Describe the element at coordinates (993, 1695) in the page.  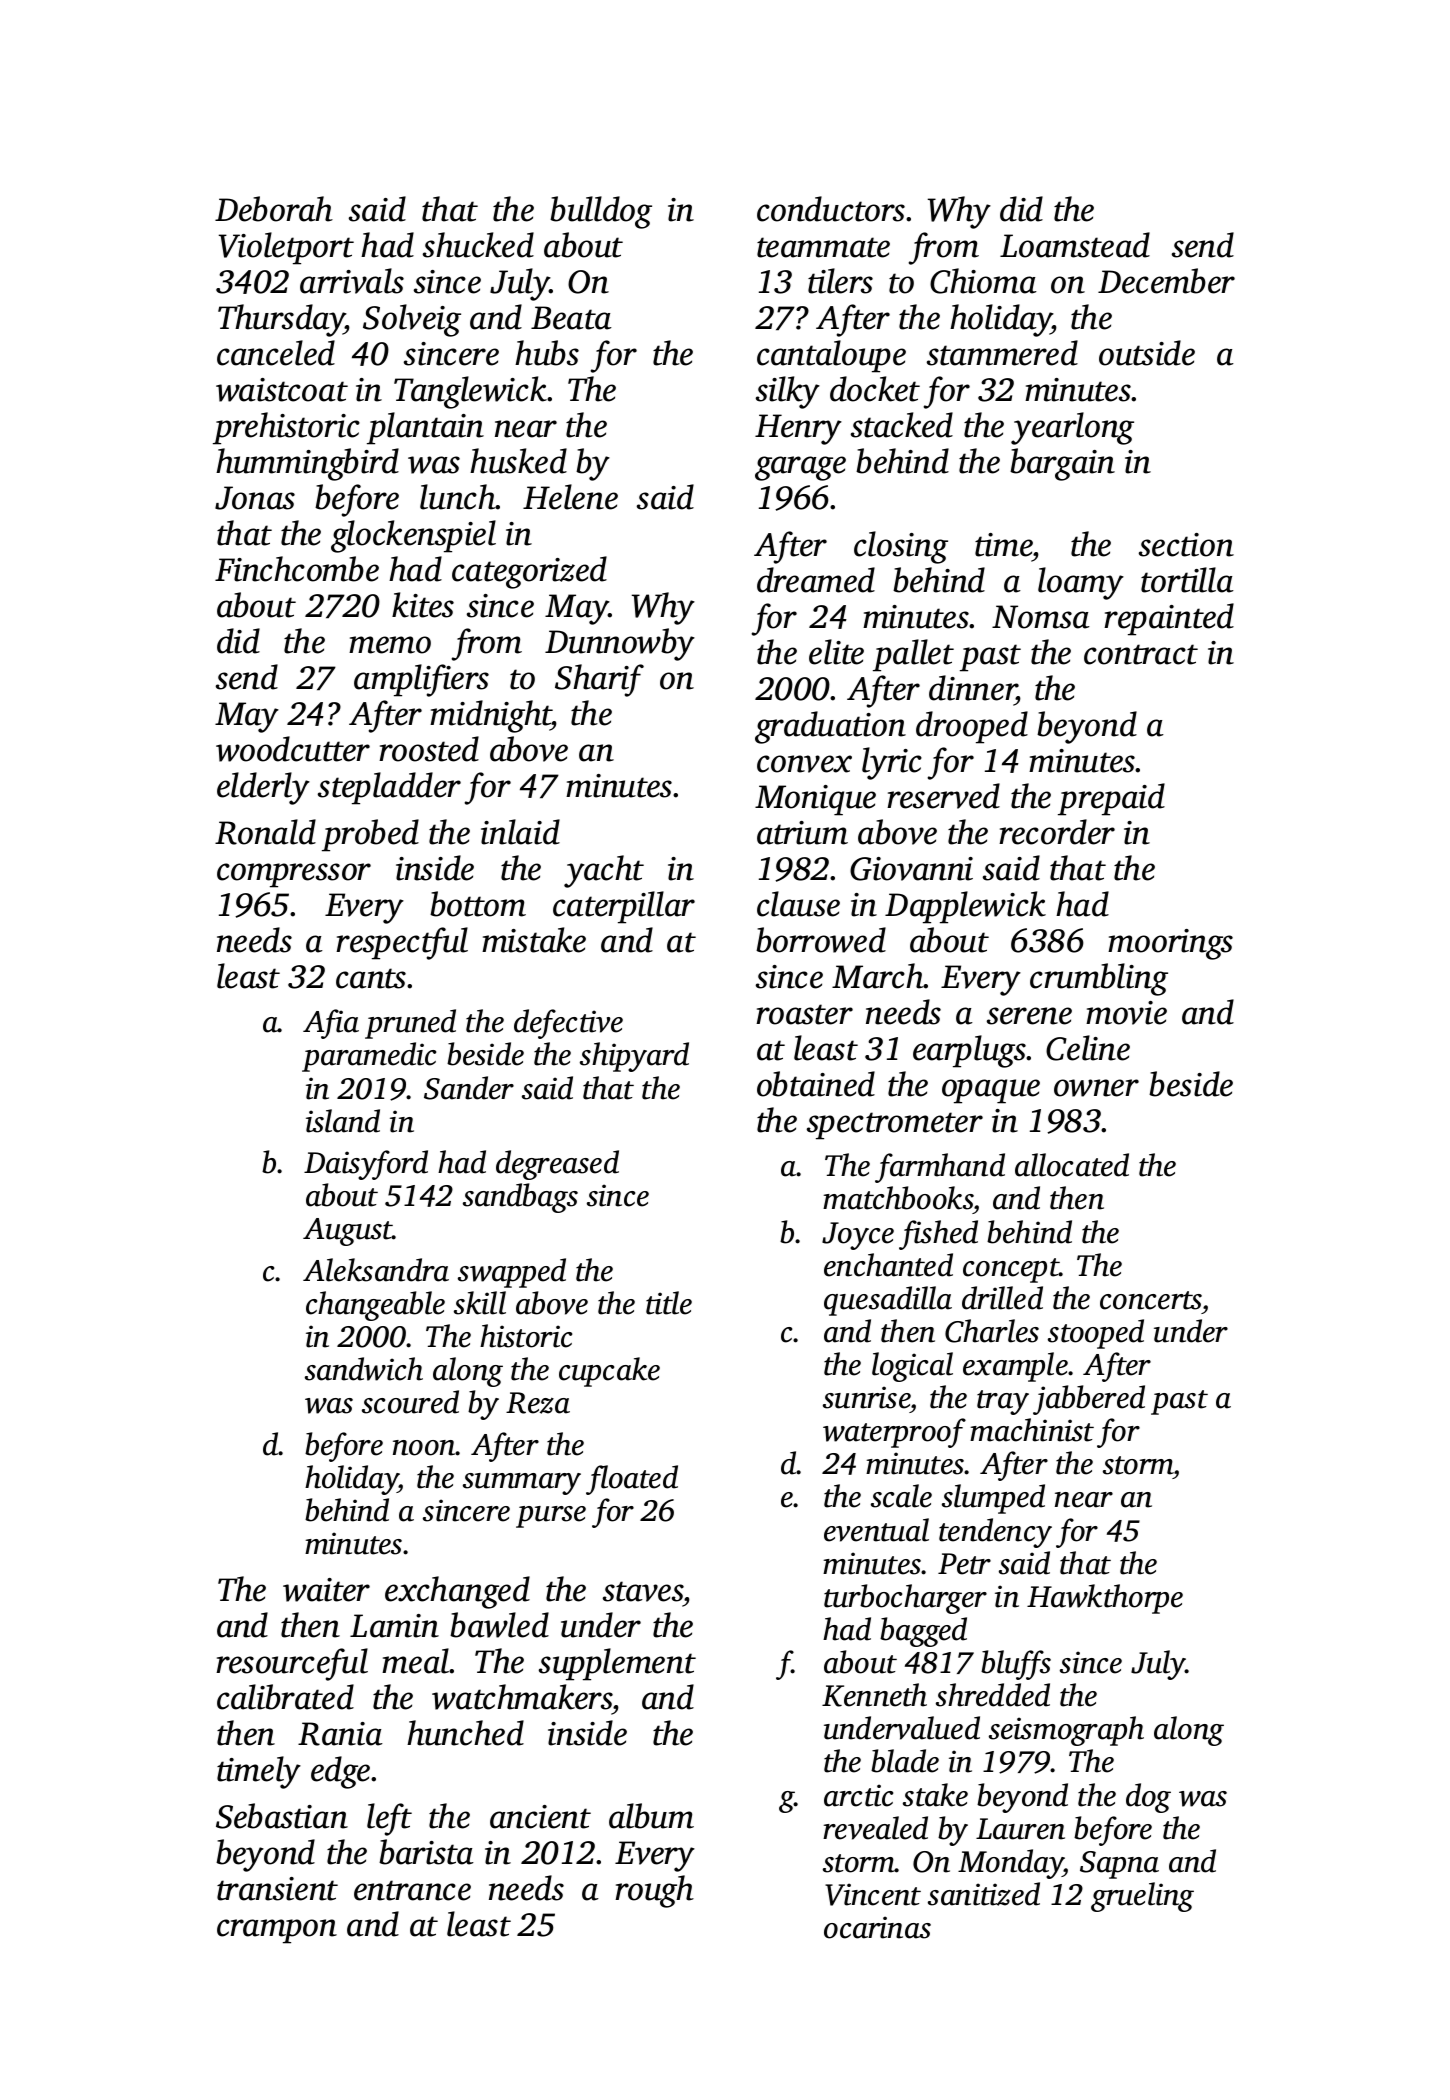
I see `shredded` at that location.
